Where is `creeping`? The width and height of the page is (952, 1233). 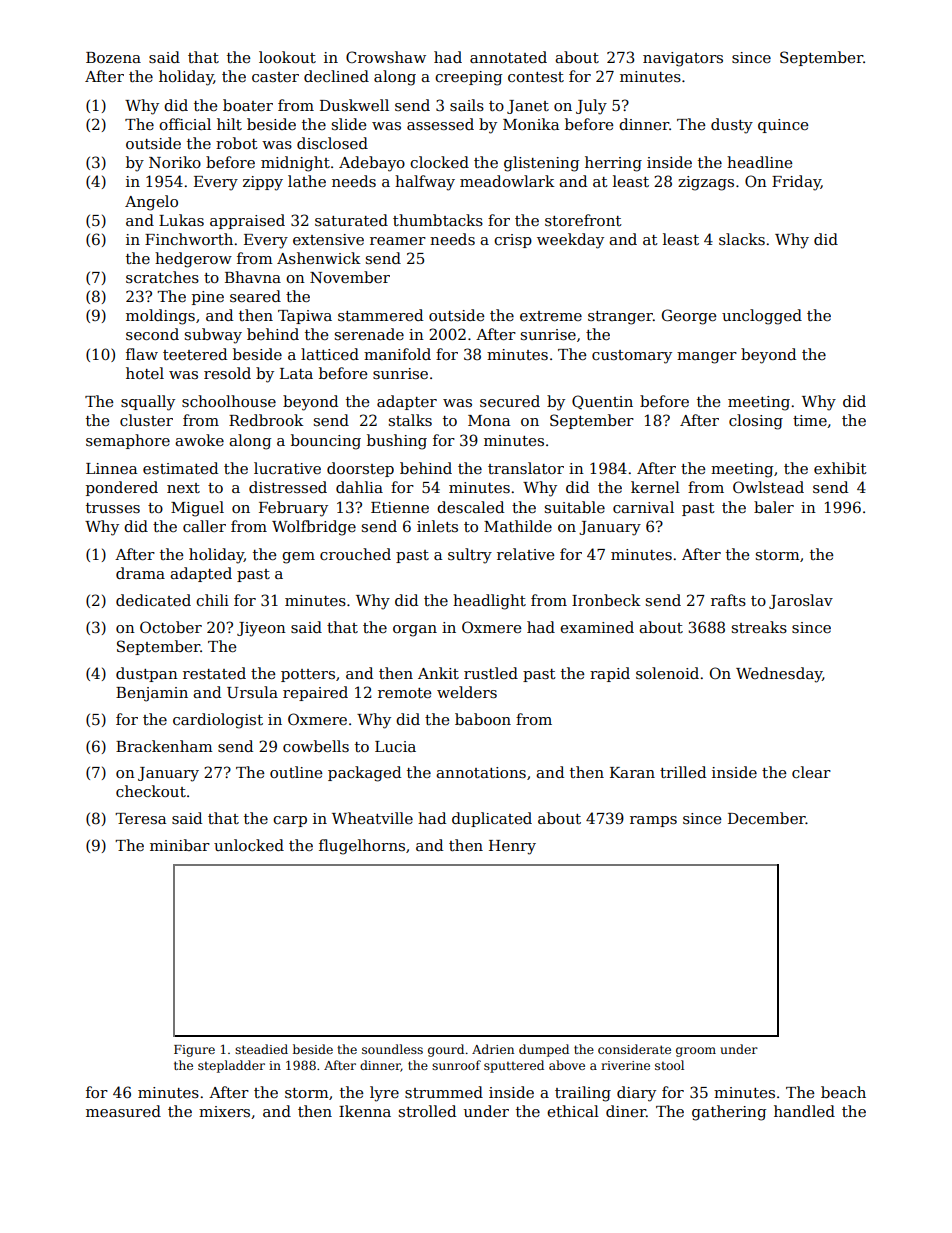
creeping is located at coordinates (468, 78).
